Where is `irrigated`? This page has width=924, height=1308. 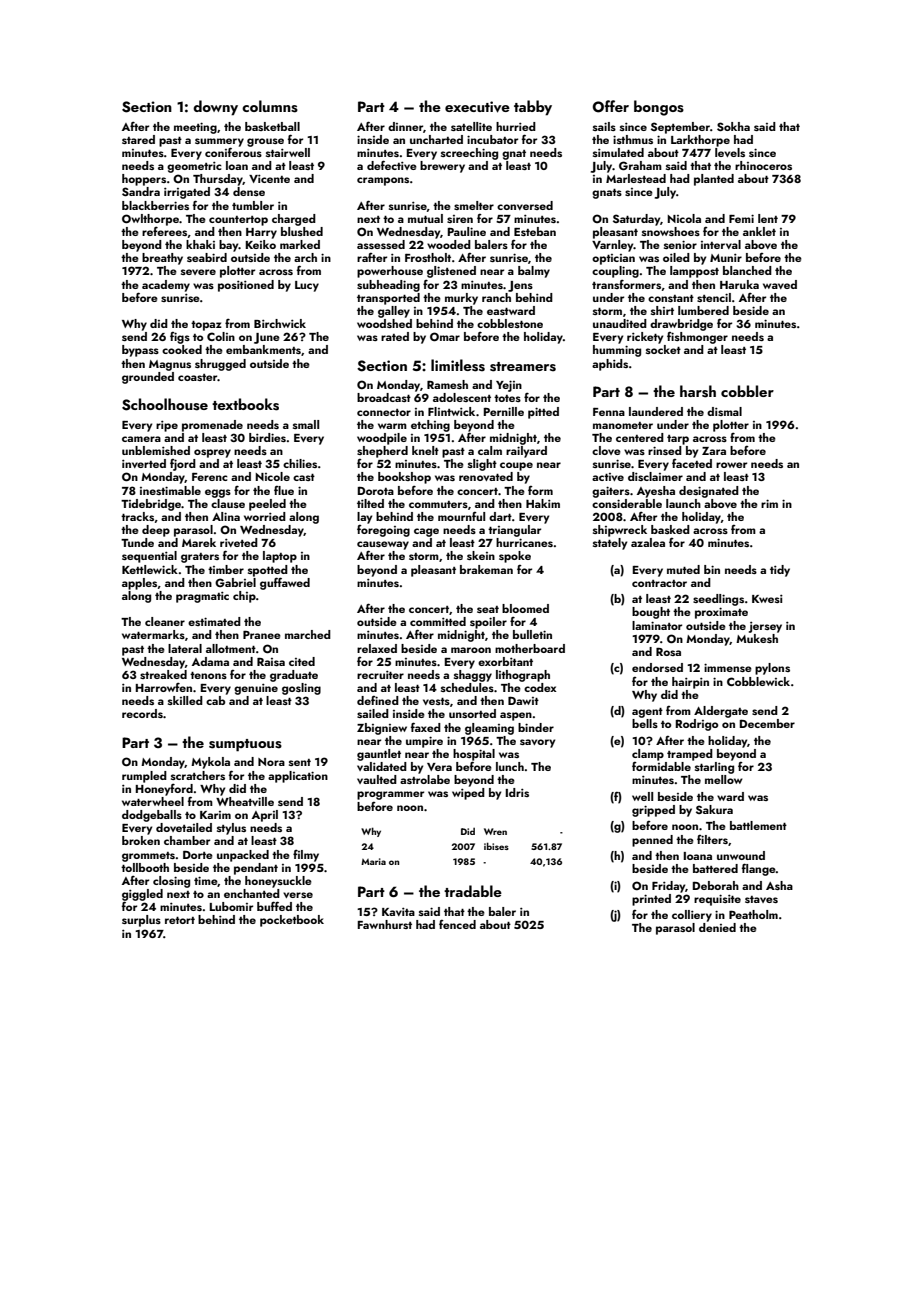 irrigated is located at coordinates (187, 193).
